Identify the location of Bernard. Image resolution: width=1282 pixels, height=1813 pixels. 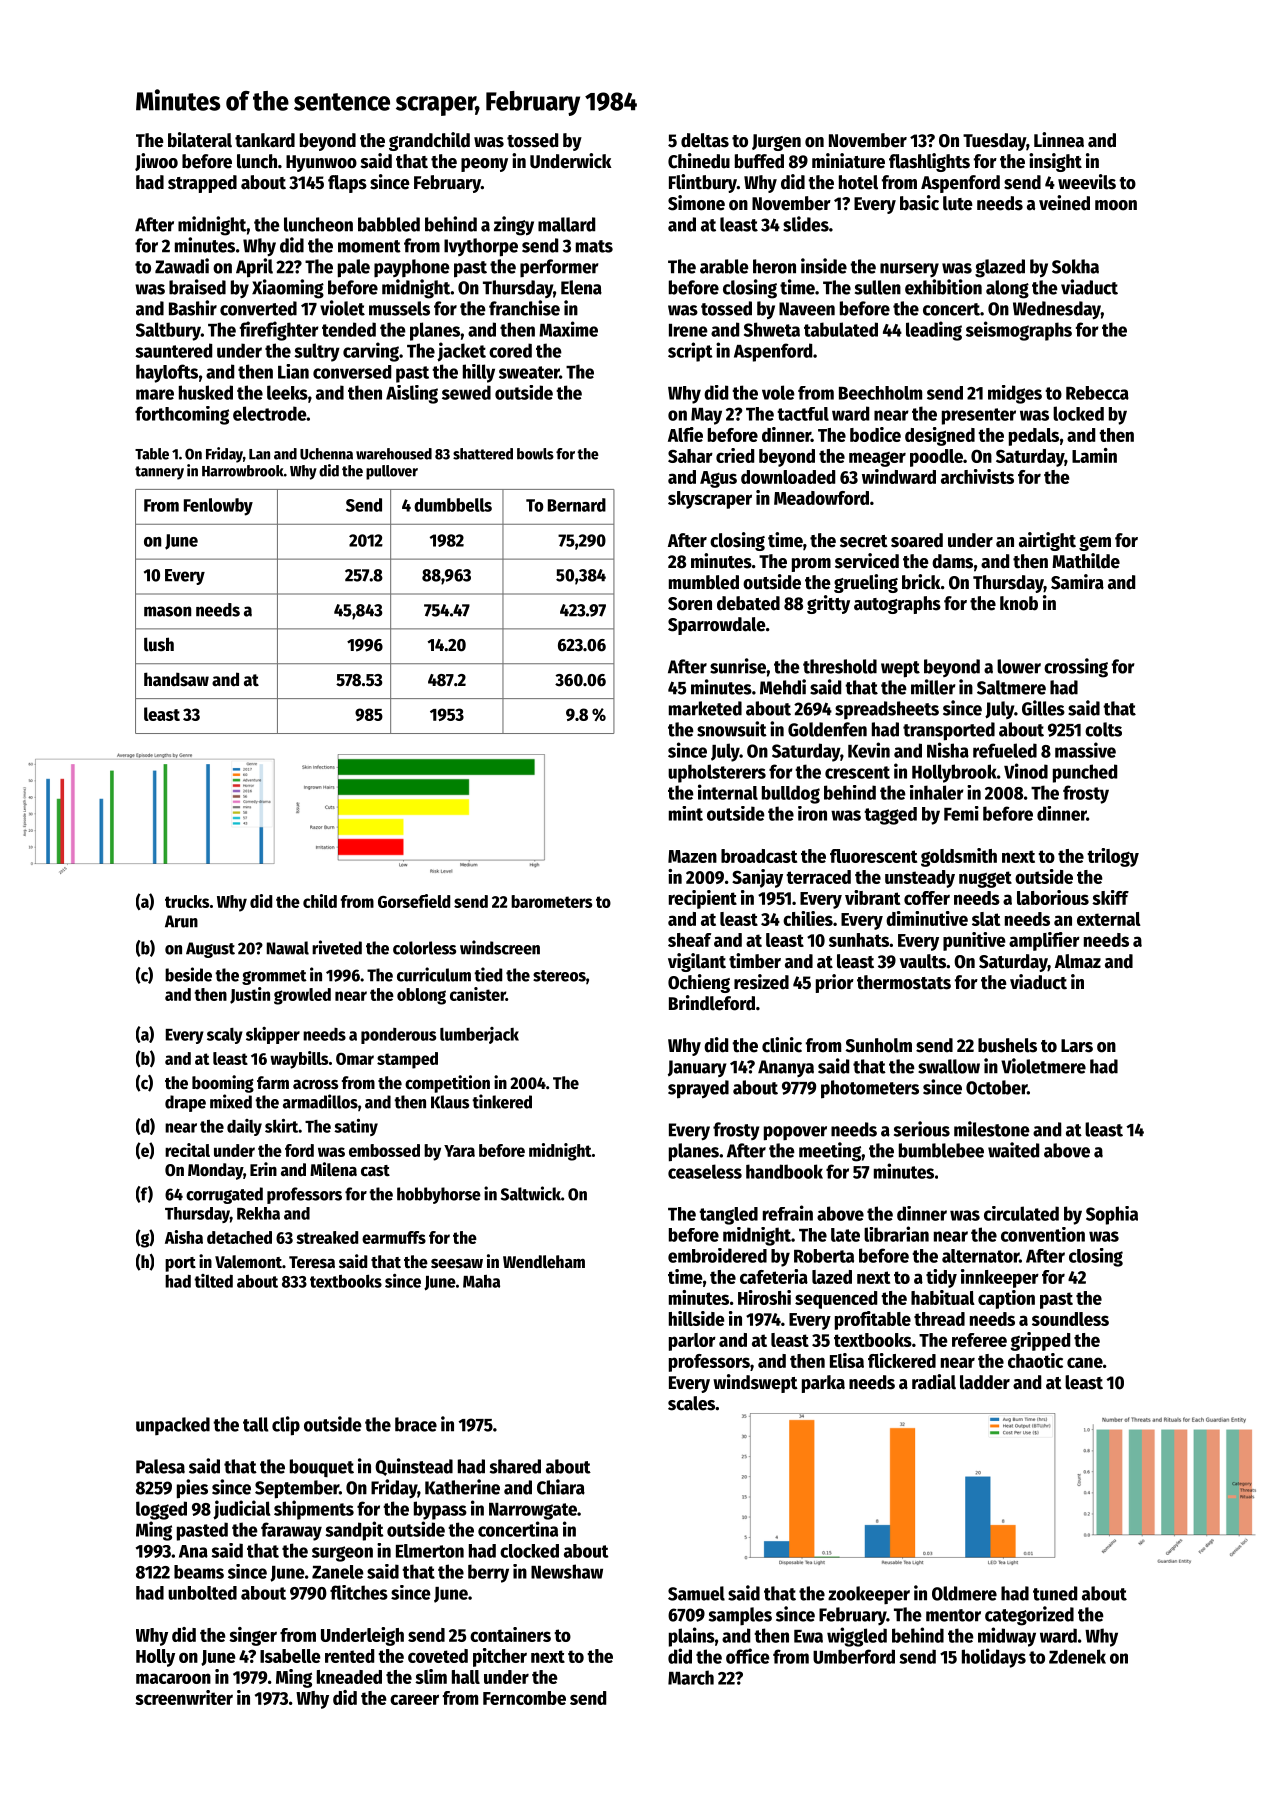
(577, 505).
